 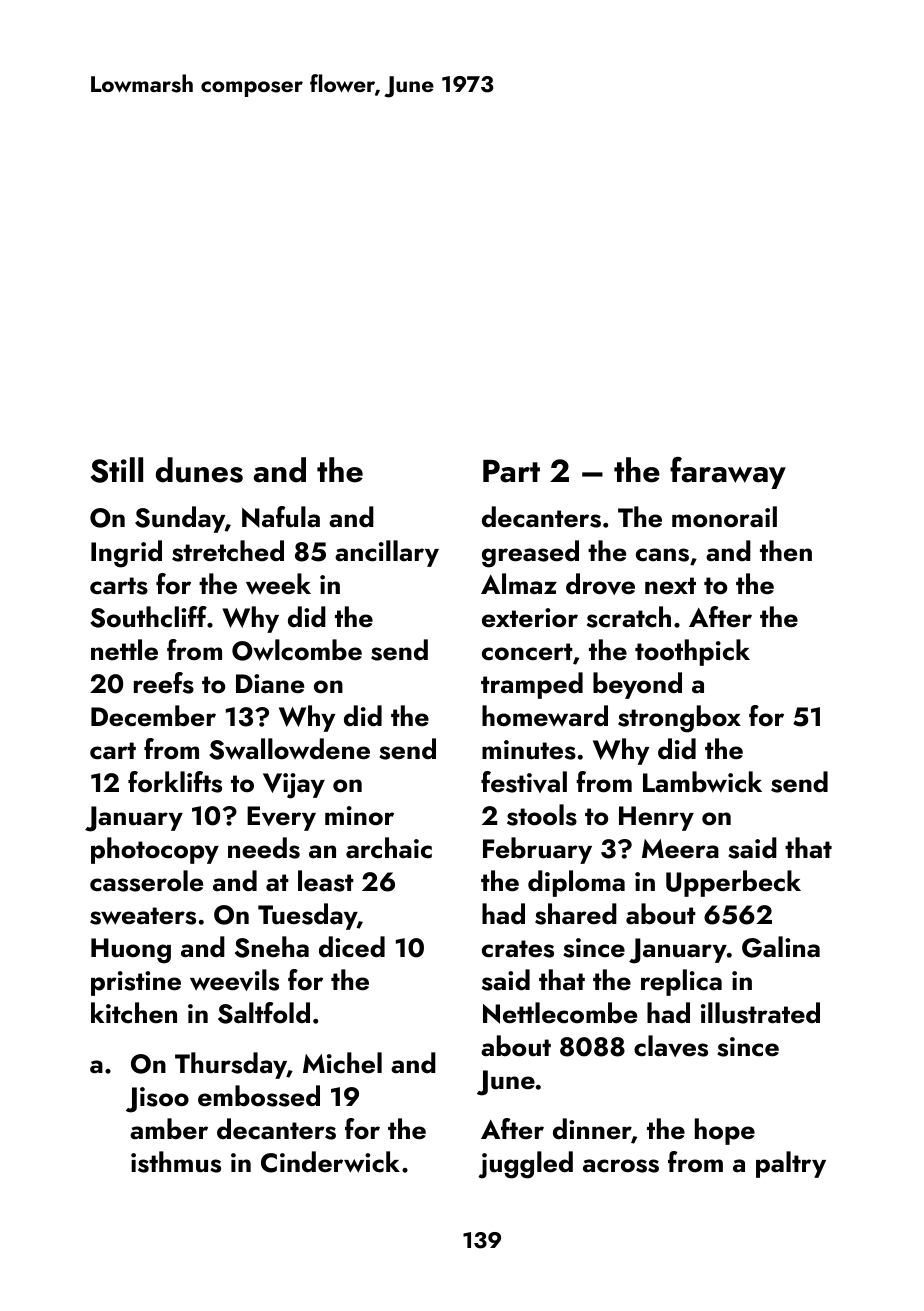 I want to click on Part, so click(x=511, y=471).
